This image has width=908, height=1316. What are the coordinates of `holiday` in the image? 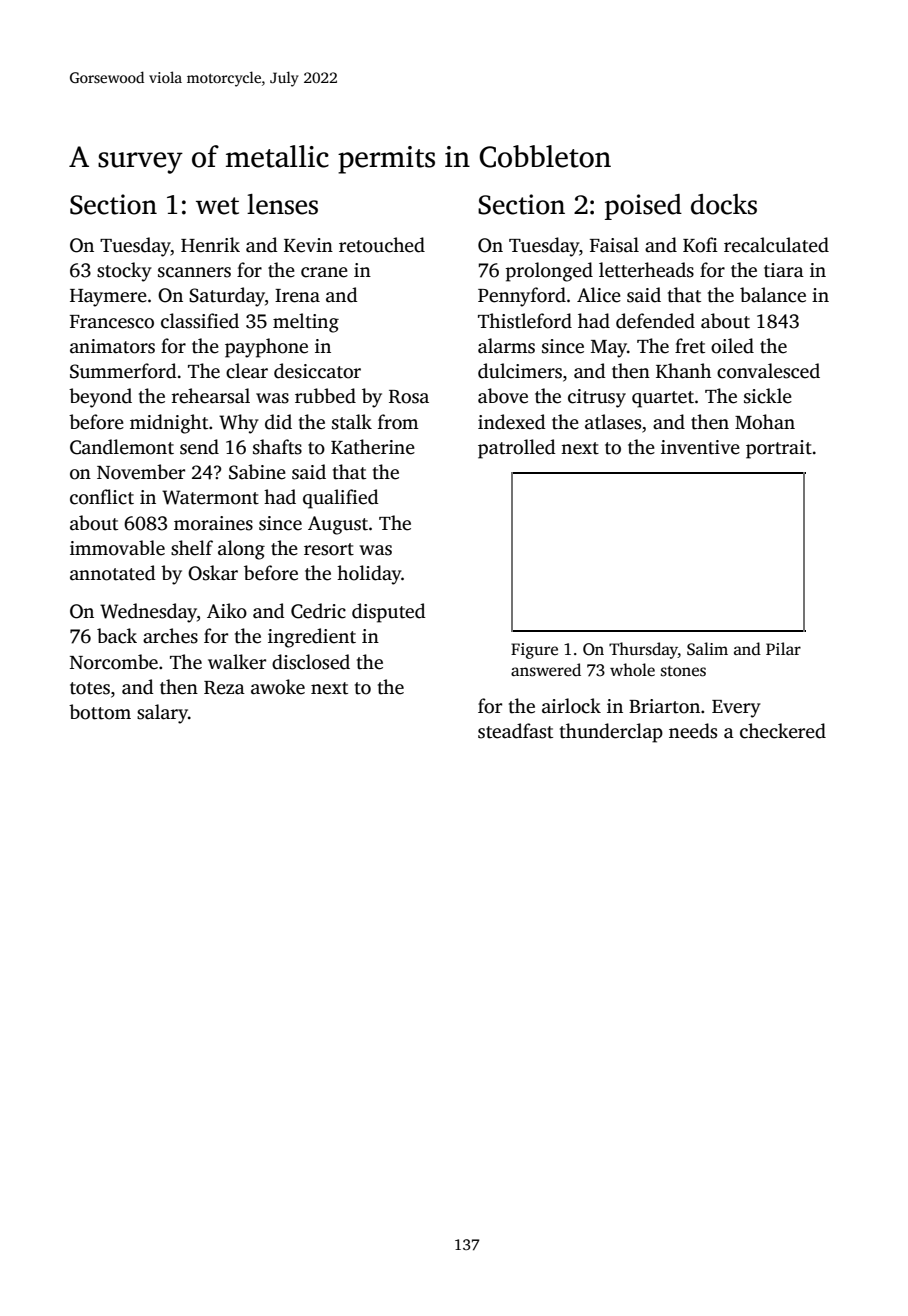 It's located at (369, 575).
